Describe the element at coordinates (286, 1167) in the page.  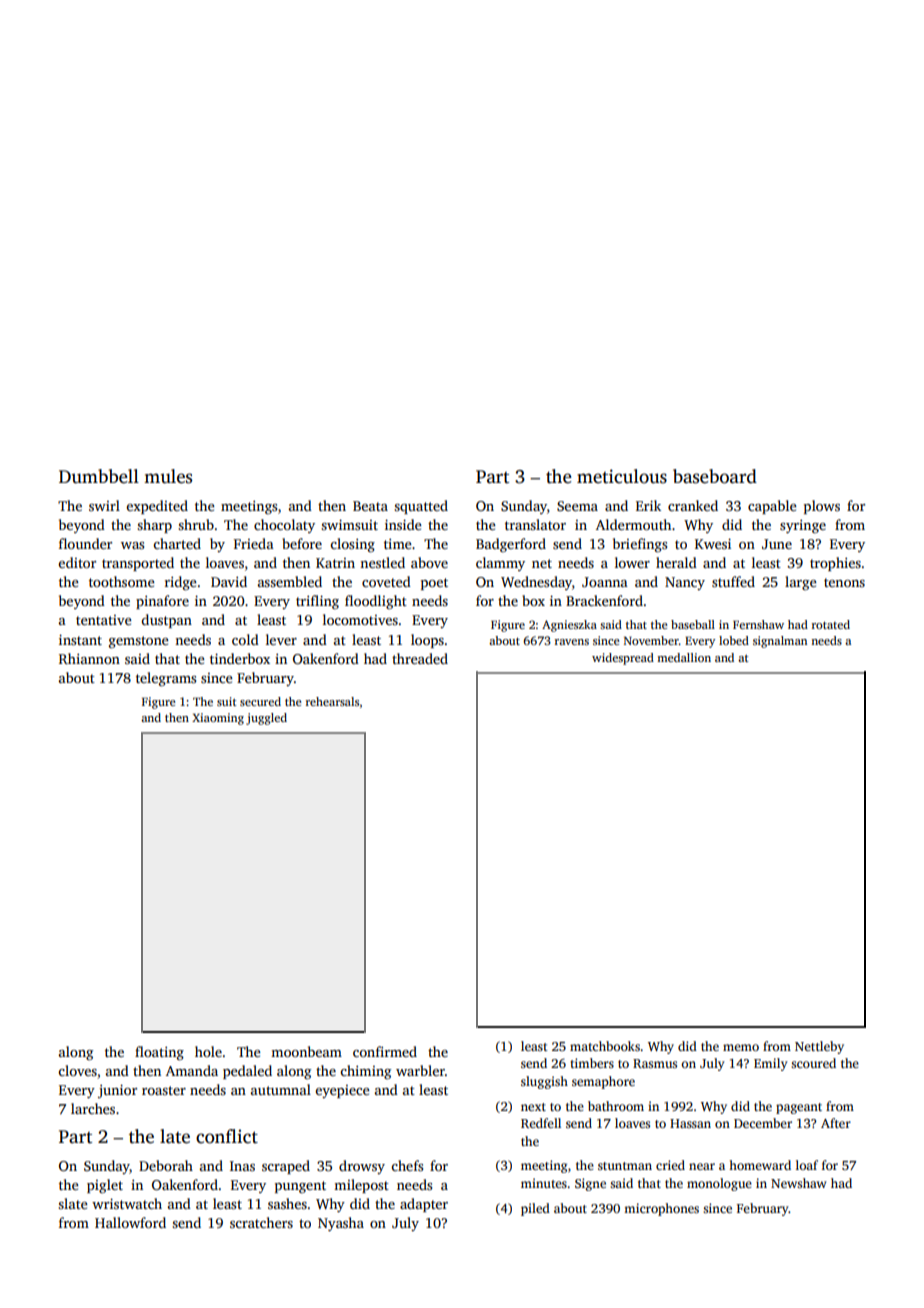
I see `scraped` at that location.
